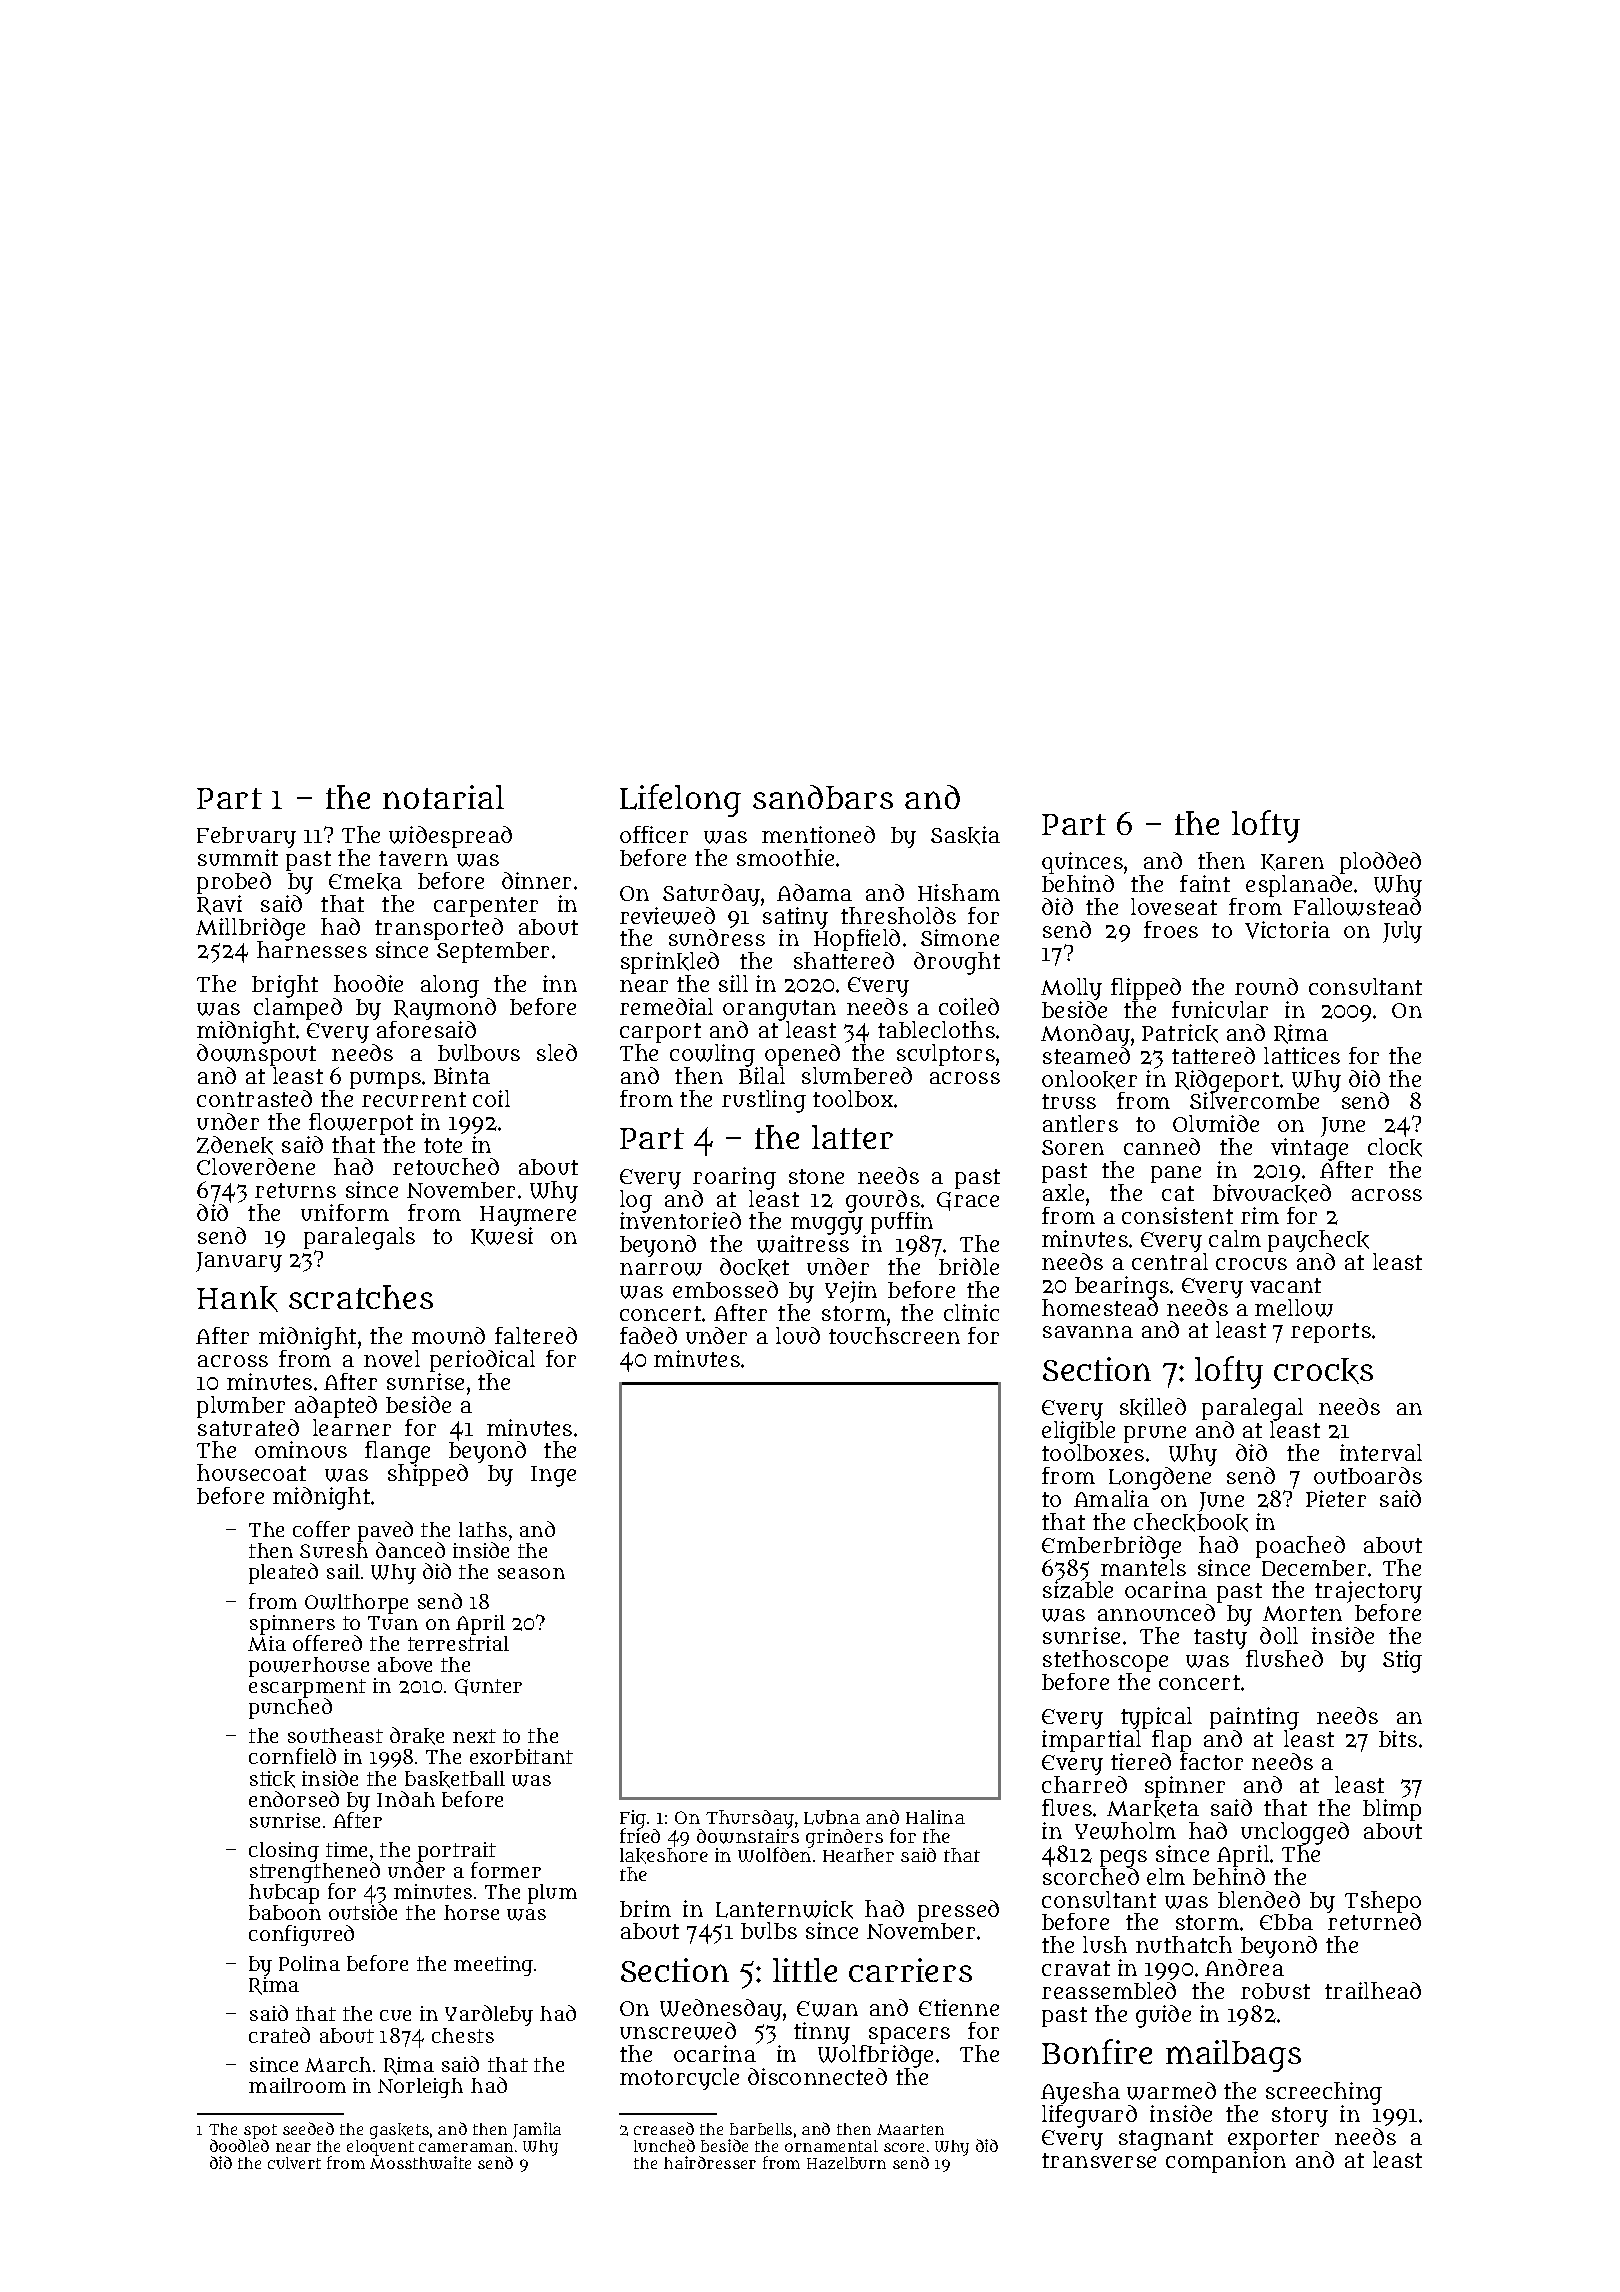  I want to click on horse, so click(471, 1912).
